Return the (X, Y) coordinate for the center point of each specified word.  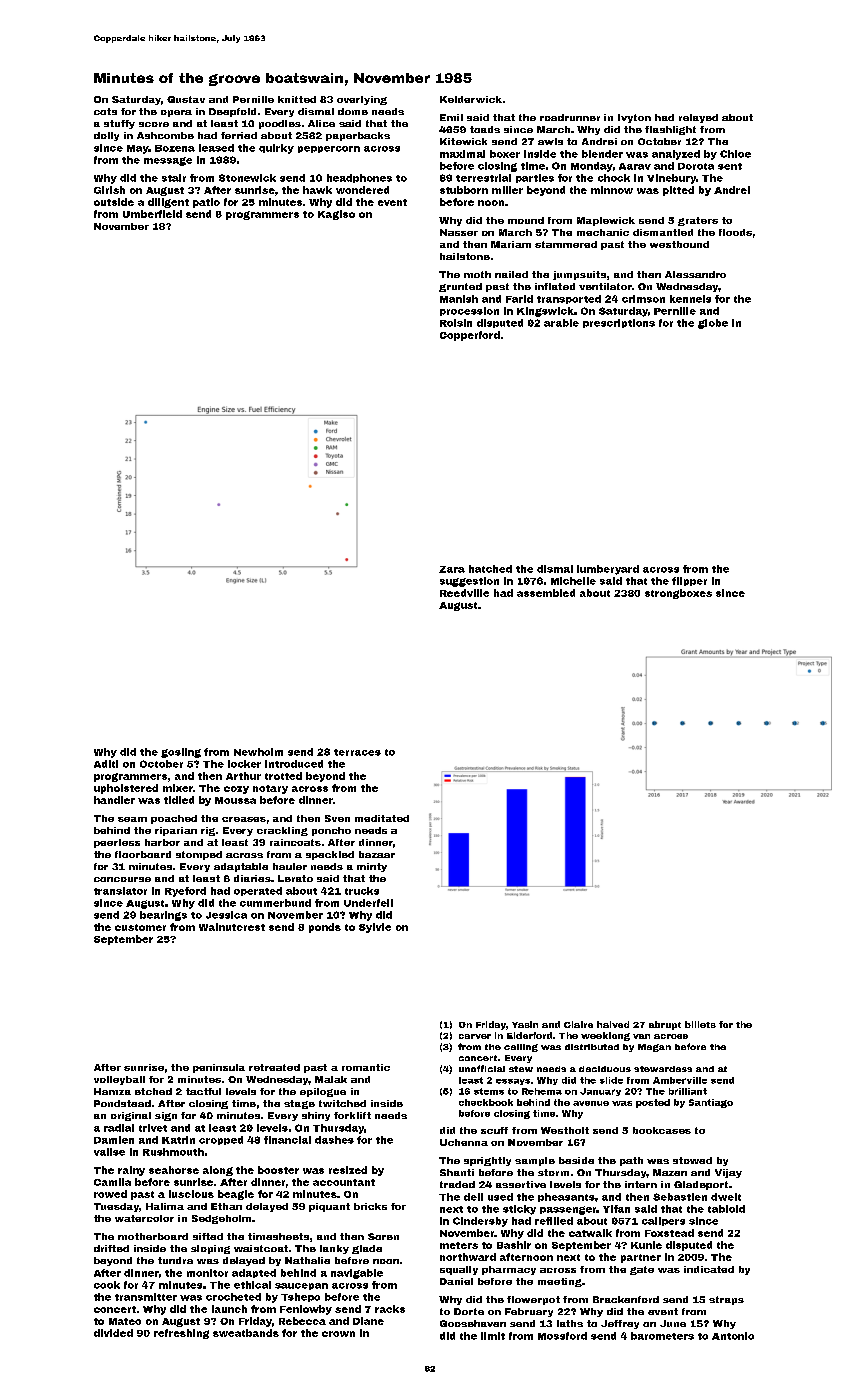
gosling (181, 753)
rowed (110, 1194)
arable (561, 323)
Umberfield (152, 214)
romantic (366, 1067)
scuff (494, 1130)
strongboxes (678, 594)
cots (105, 111)
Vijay (728, 1173)
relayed (698, 118)
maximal (462, 154)
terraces (357, 752)
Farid (519, 299)
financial (287, 1140)
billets (700, 1024)
